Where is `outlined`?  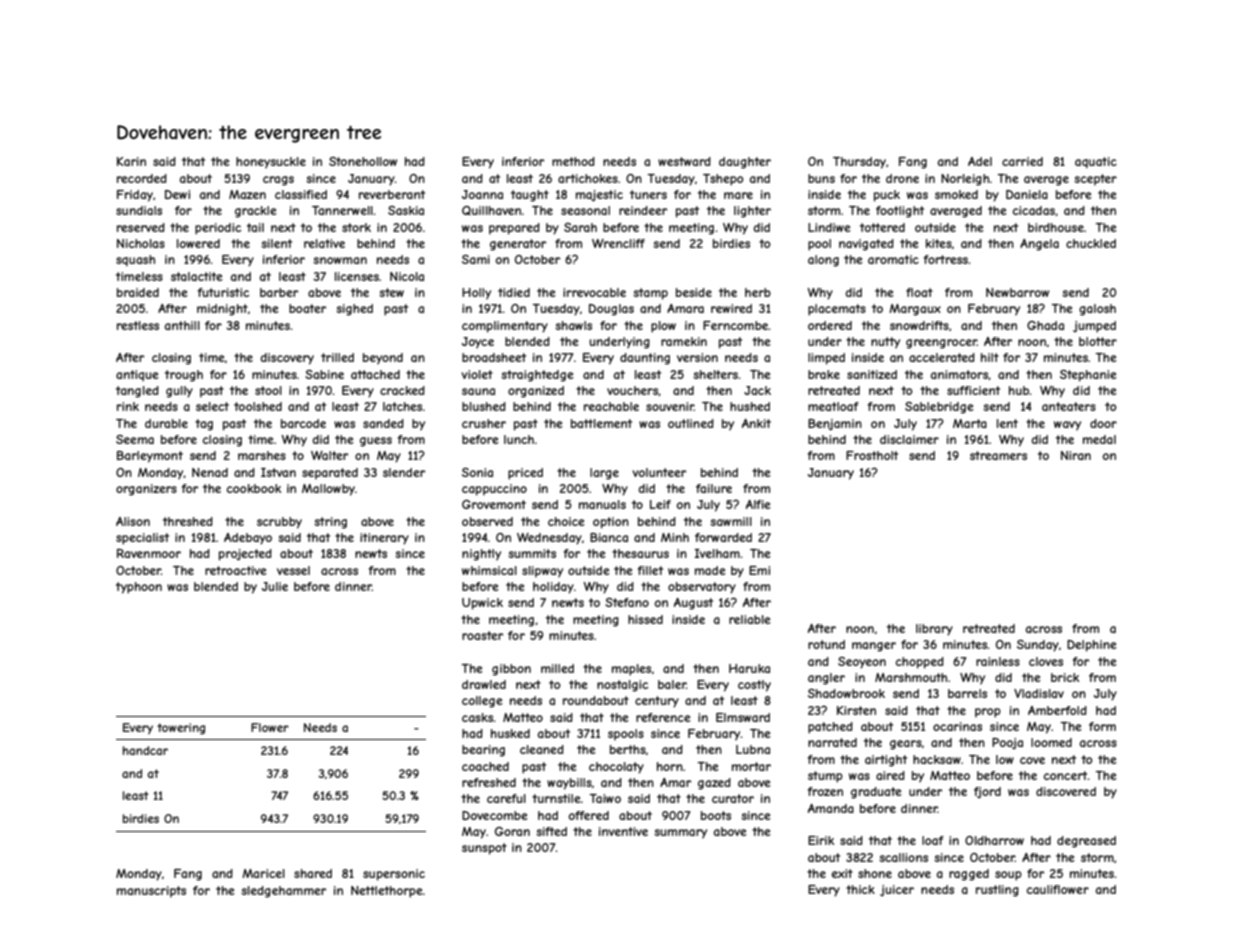 outlined is located at coordinates (691, 423).
